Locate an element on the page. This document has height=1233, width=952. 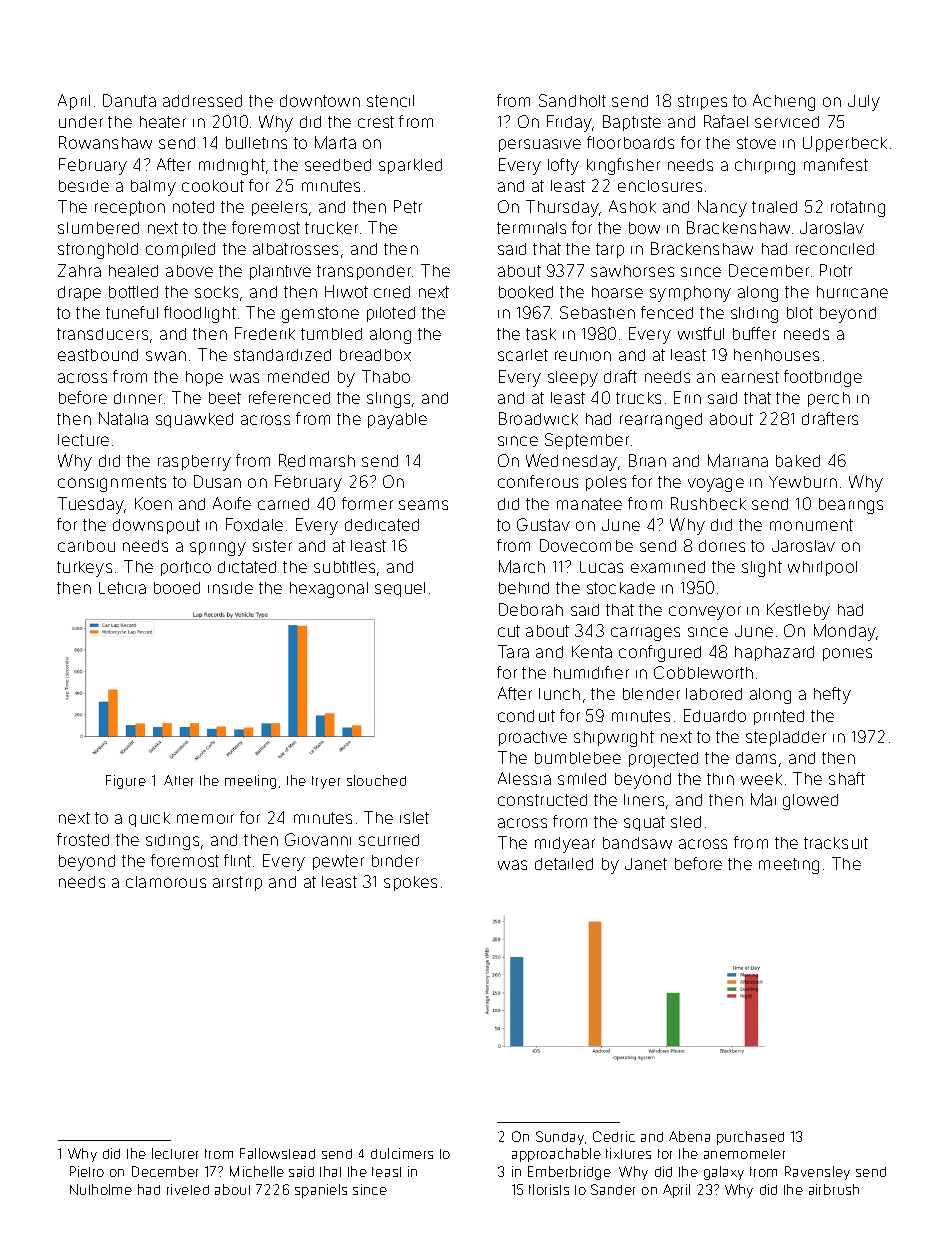
dedicated is located at coordinates (382, 525).
